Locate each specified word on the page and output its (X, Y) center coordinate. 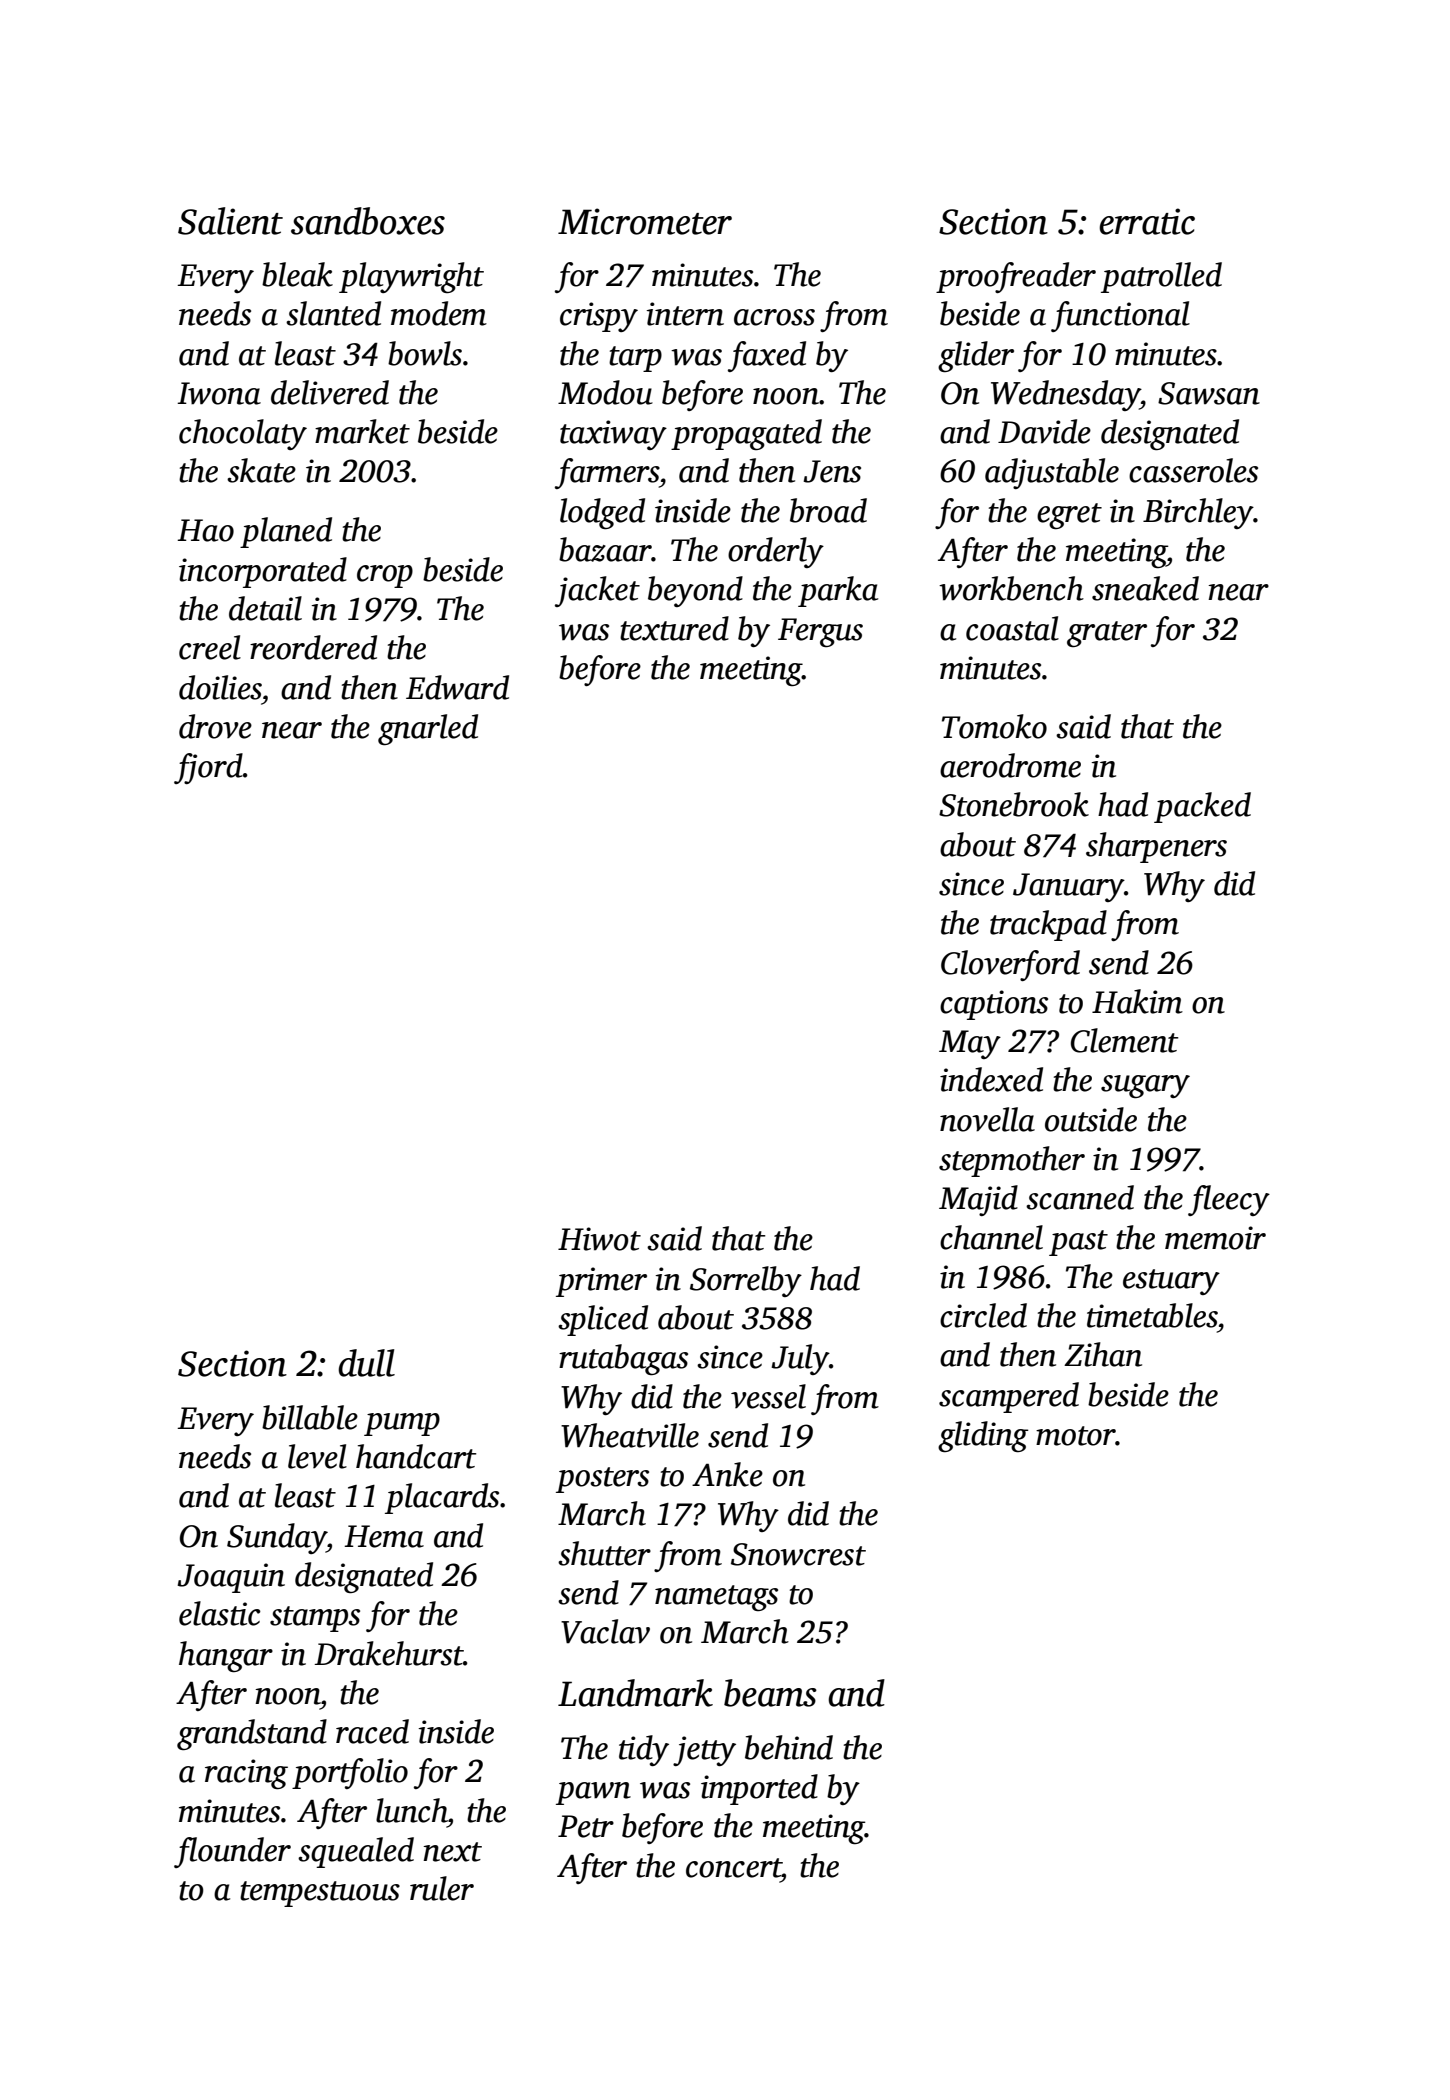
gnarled (428, 729)
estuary (1171, 1282)
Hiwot (599, 1239)
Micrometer (645, 221)
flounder (232, 1852)
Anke (727, 1474)
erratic (1147, 221)
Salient (230, 221)
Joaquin (231, 1578)
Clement (1124, 1040)
